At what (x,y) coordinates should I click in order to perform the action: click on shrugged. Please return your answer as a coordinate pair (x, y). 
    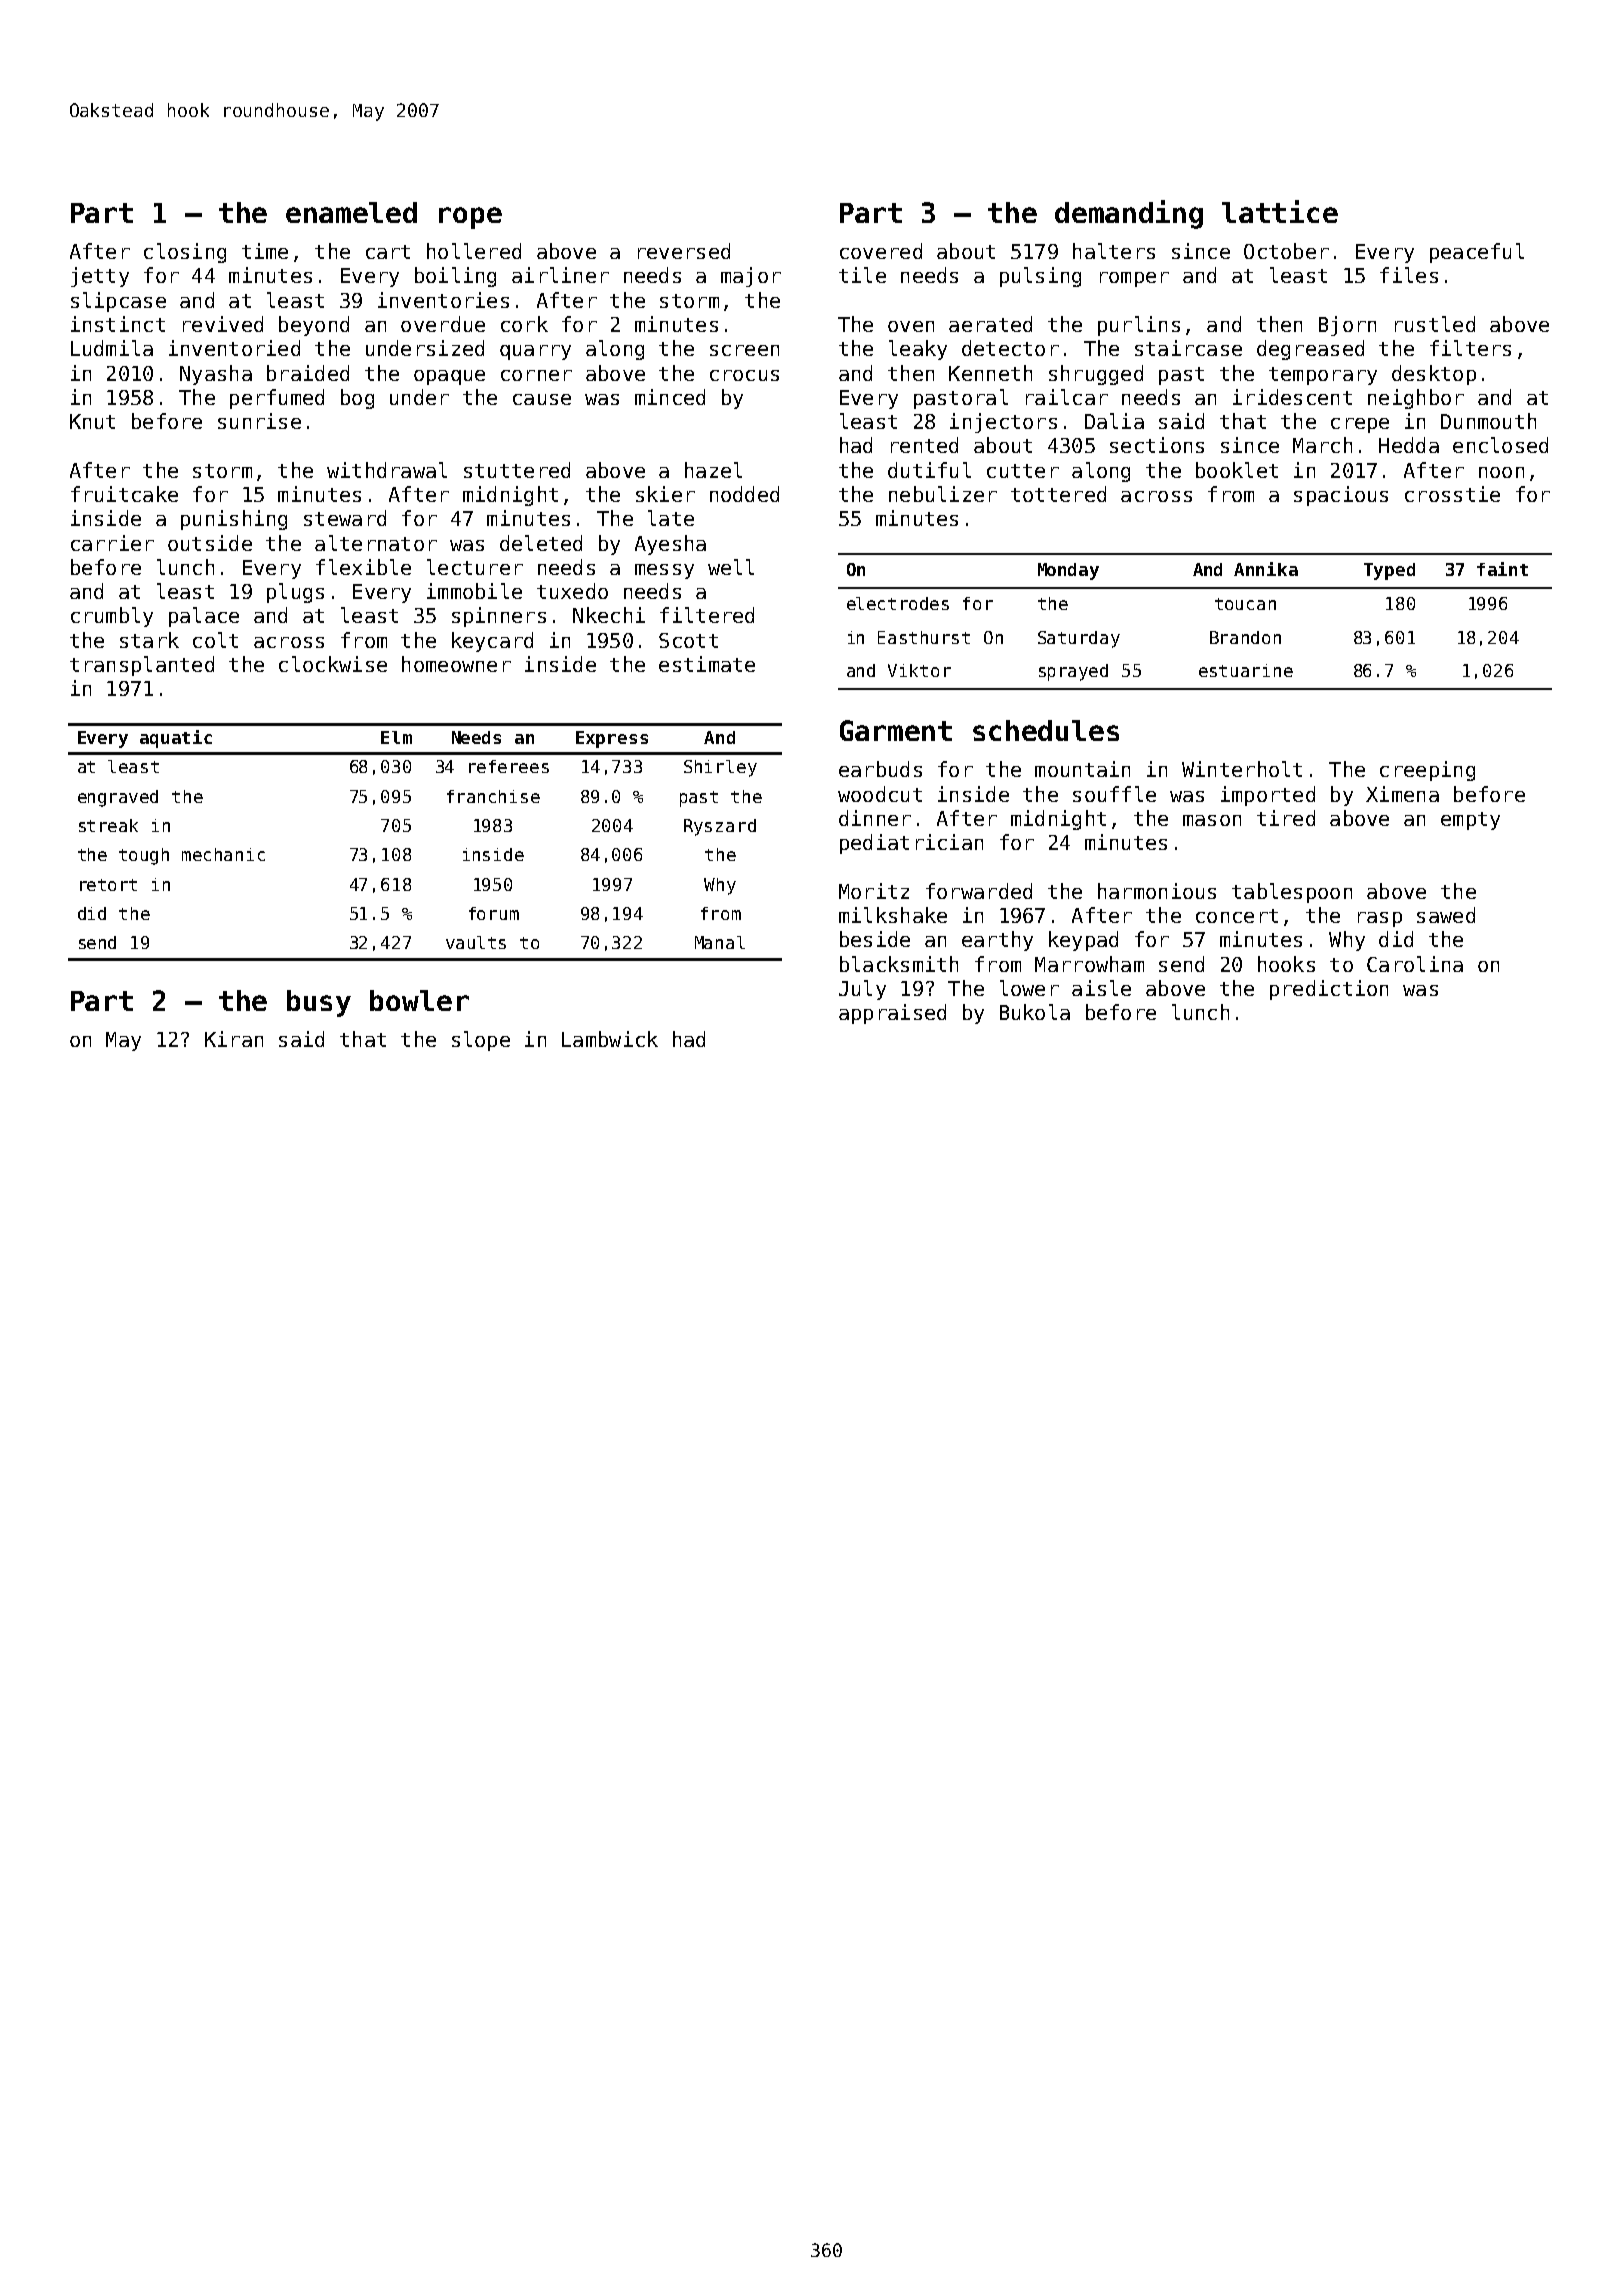
    Looking at the image, I should click on (1096, 375).
